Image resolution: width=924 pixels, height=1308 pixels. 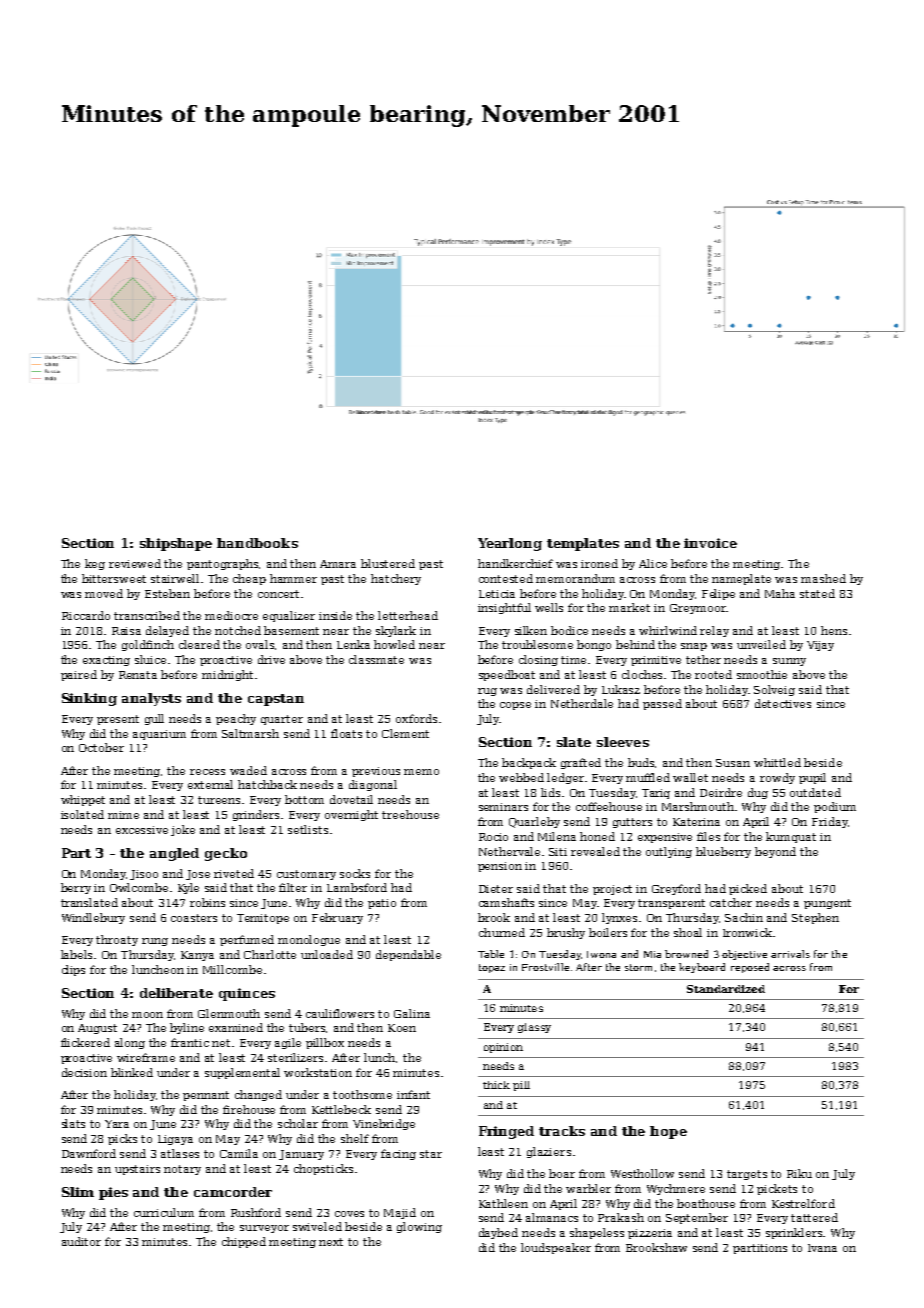 I want to click on webbed, so click(x=521, y=777).
